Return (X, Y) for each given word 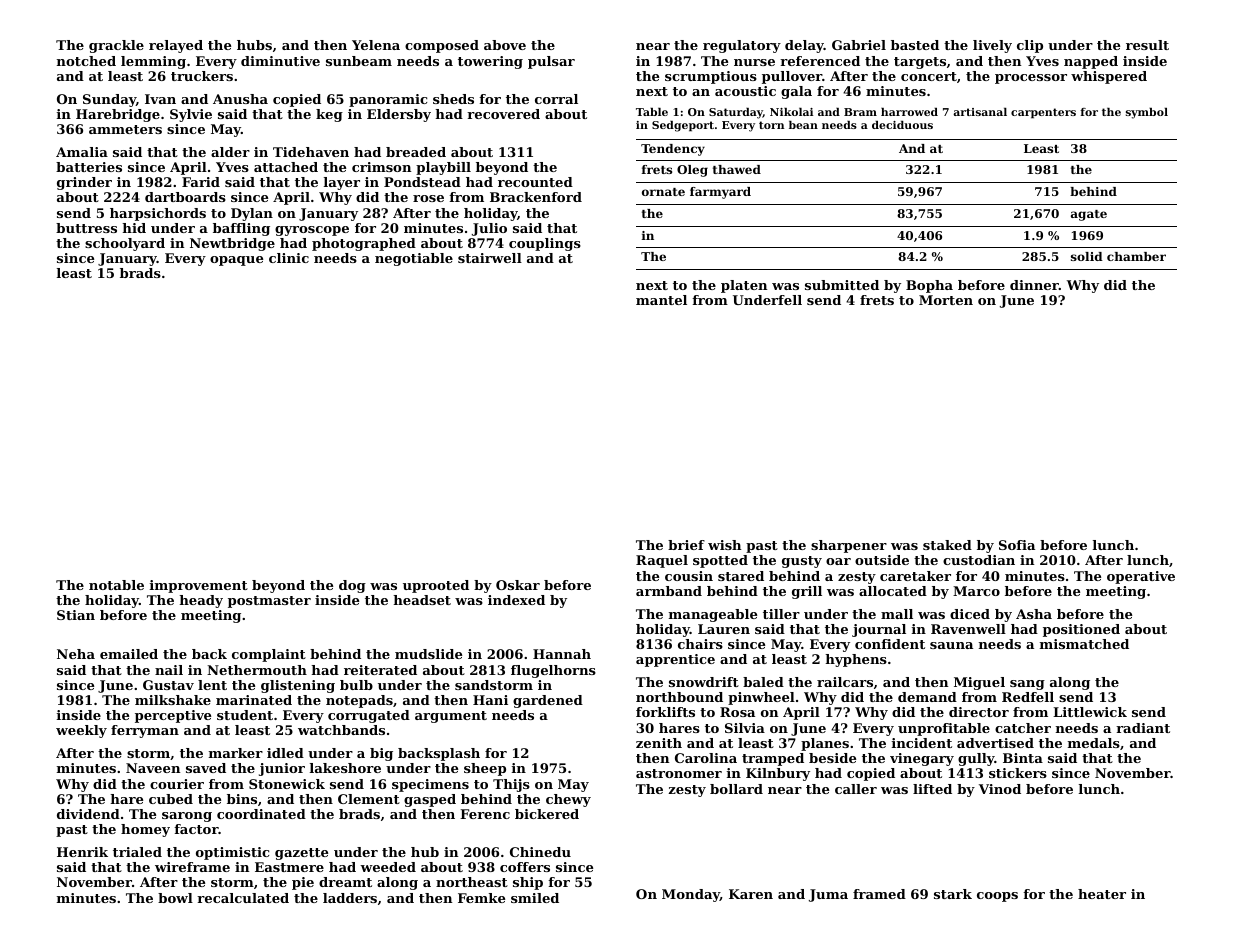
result (1147, 45)
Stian (76, 615)
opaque (236, 261)
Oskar (518, 585)
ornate (663, 192)
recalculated (243, 898)
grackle (116, 46)
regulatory (742, 46)
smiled (535, 898)
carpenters (1043, 113)
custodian (979, 560)
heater (1102, 894)
